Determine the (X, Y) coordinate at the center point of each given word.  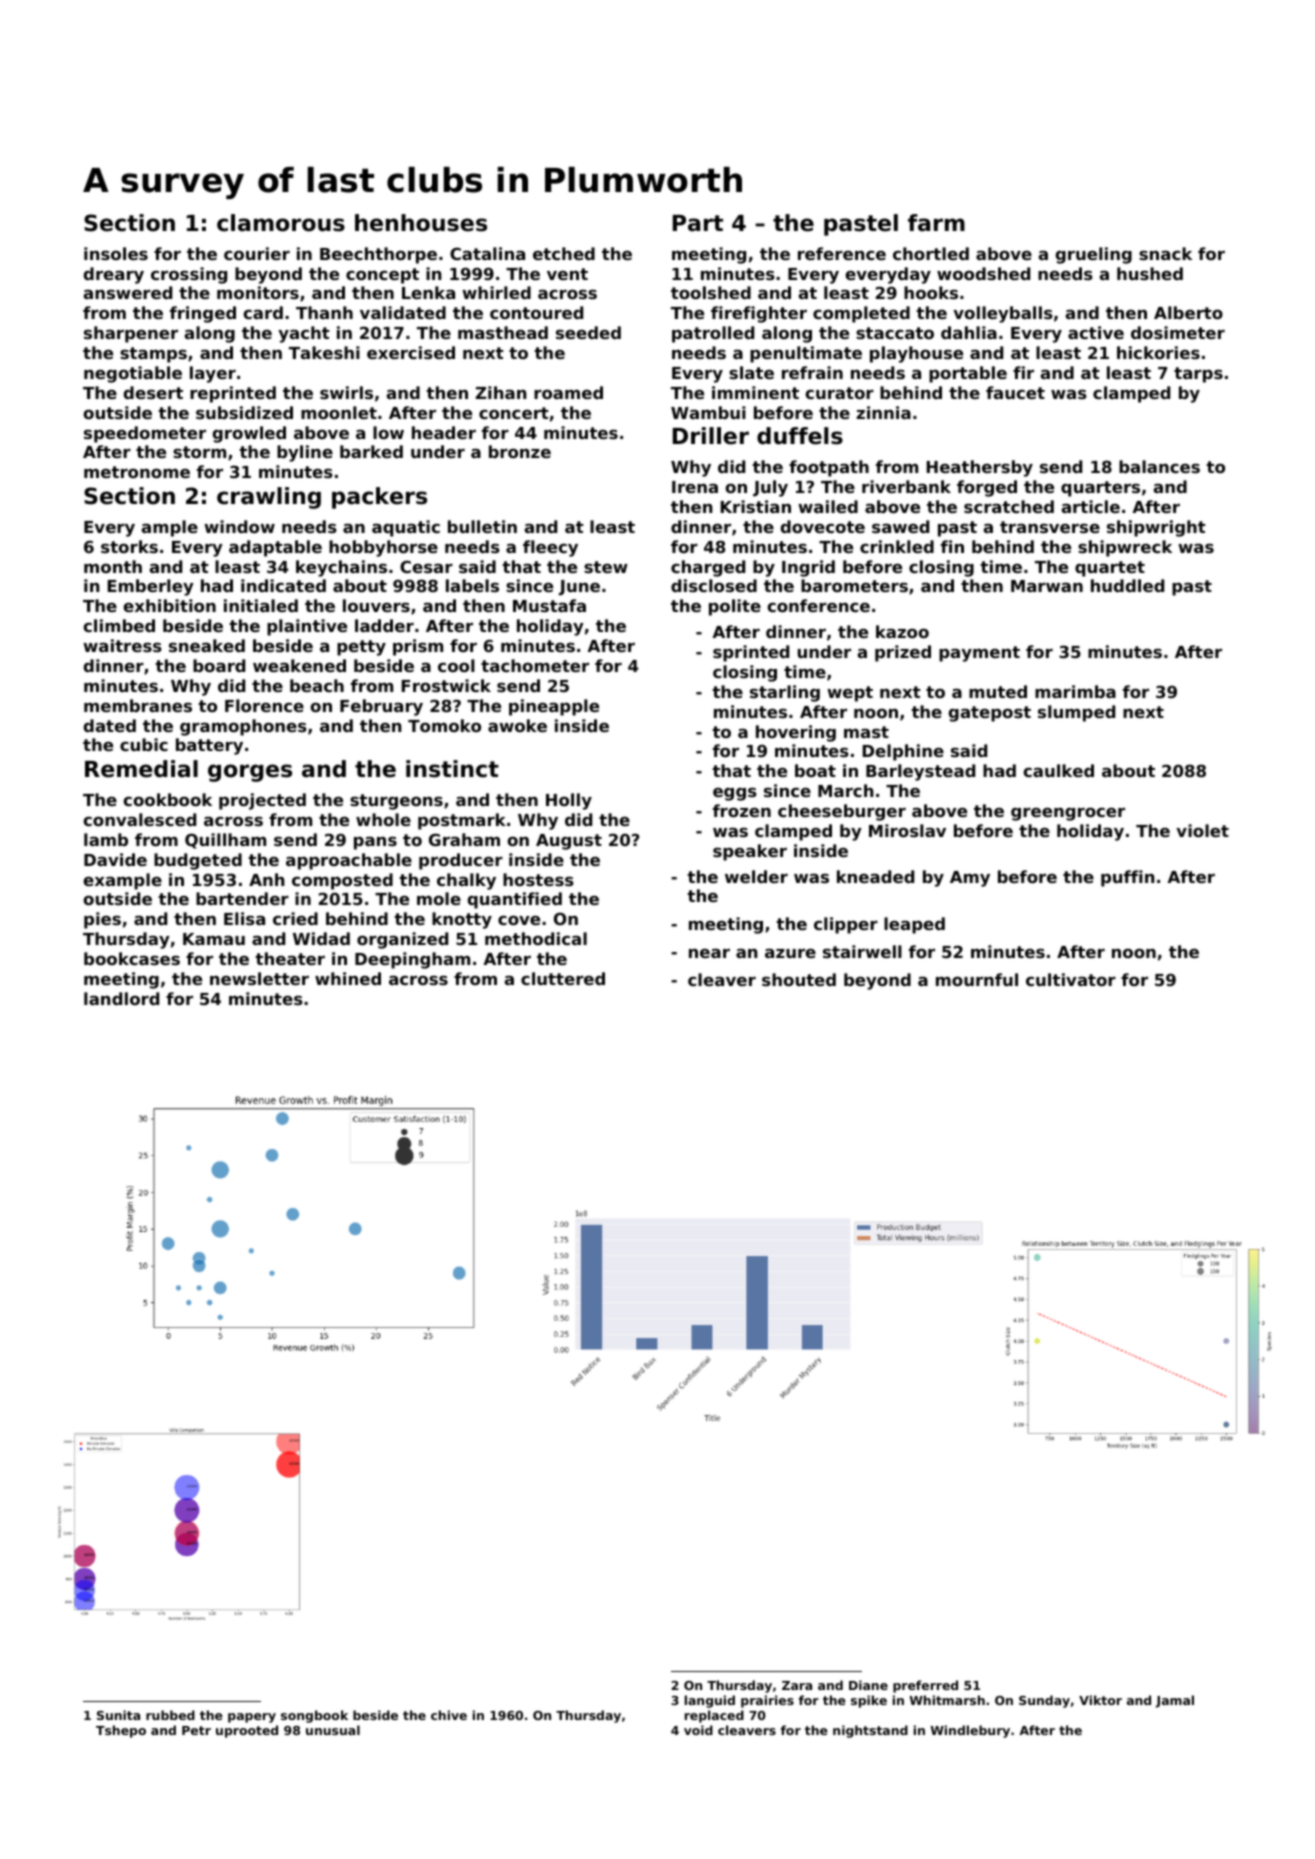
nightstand (870, 1731)
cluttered (563, 978)
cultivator (1071, 979)
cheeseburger (842, 812)
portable (968, 374)
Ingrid (808, 568)
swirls (346, 392)
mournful (977, 979)
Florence (264, 705)
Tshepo (121, 1731)
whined (348, 978)
